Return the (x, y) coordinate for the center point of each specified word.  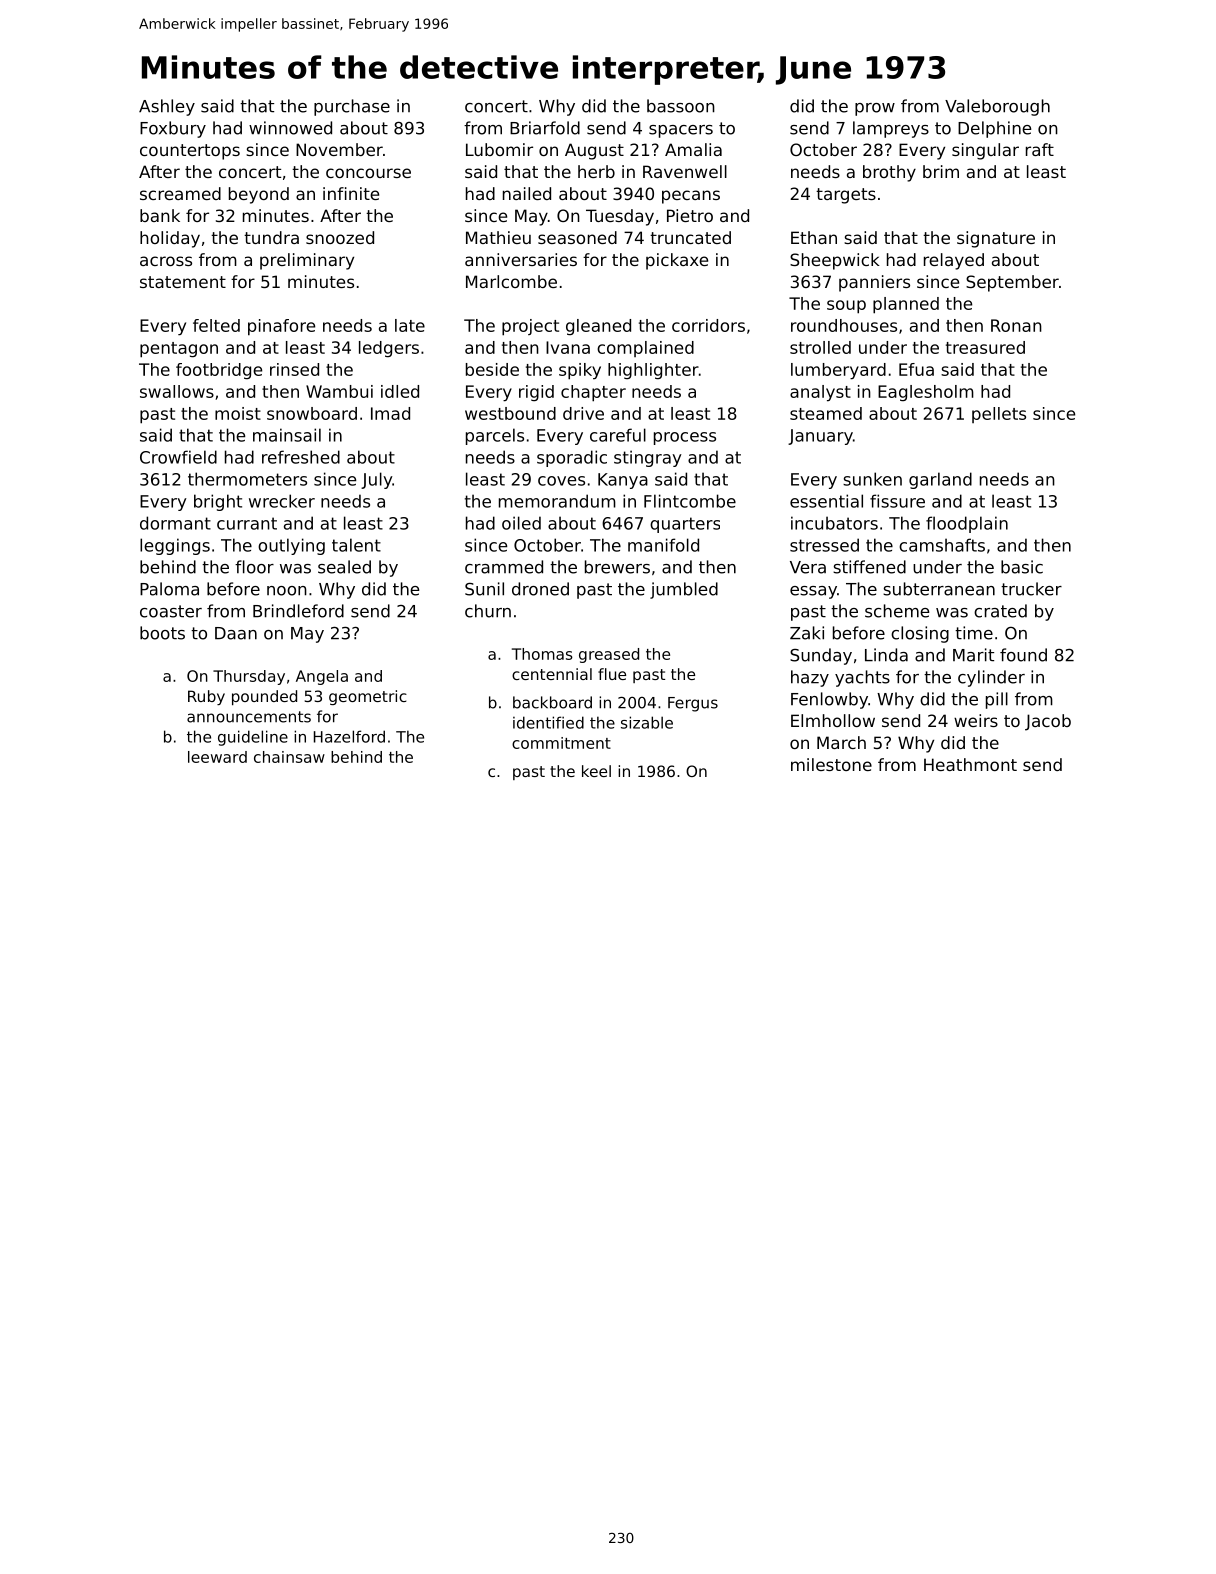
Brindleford (298, 611)
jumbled (684, 590)
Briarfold (545, 128)
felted (216, 325)
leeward (217, 757)
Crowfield (178, 457)
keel (596, 771)
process (685, 438)
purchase (352, 107)
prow (875, 109)
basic (1022, 567)
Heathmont (970, 764)
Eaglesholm (926, 393)
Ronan (1016, 325)
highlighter (653, 371)
